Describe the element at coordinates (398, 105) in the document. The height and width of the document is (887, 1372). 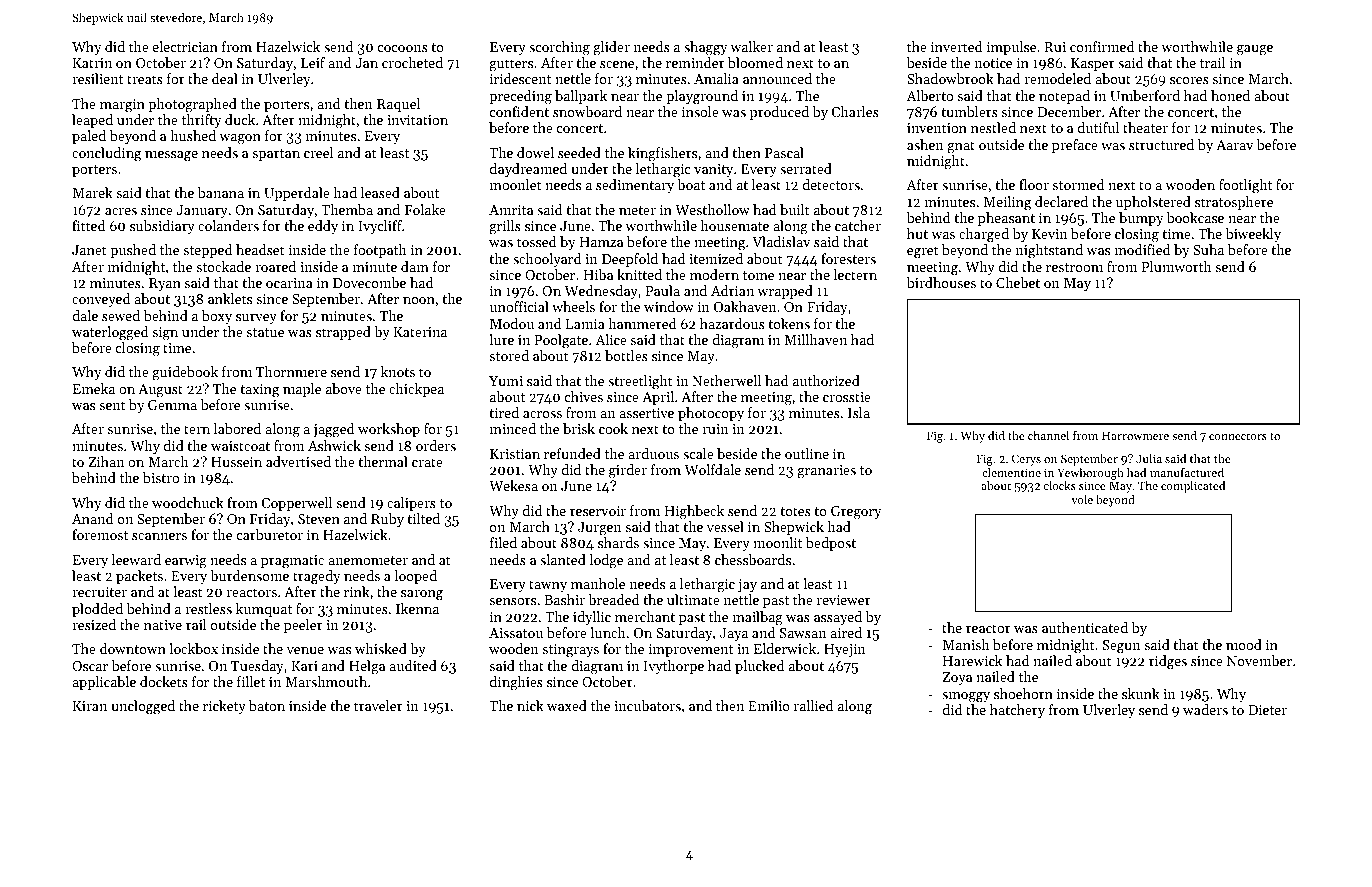
I see `Raquel` at that location.
